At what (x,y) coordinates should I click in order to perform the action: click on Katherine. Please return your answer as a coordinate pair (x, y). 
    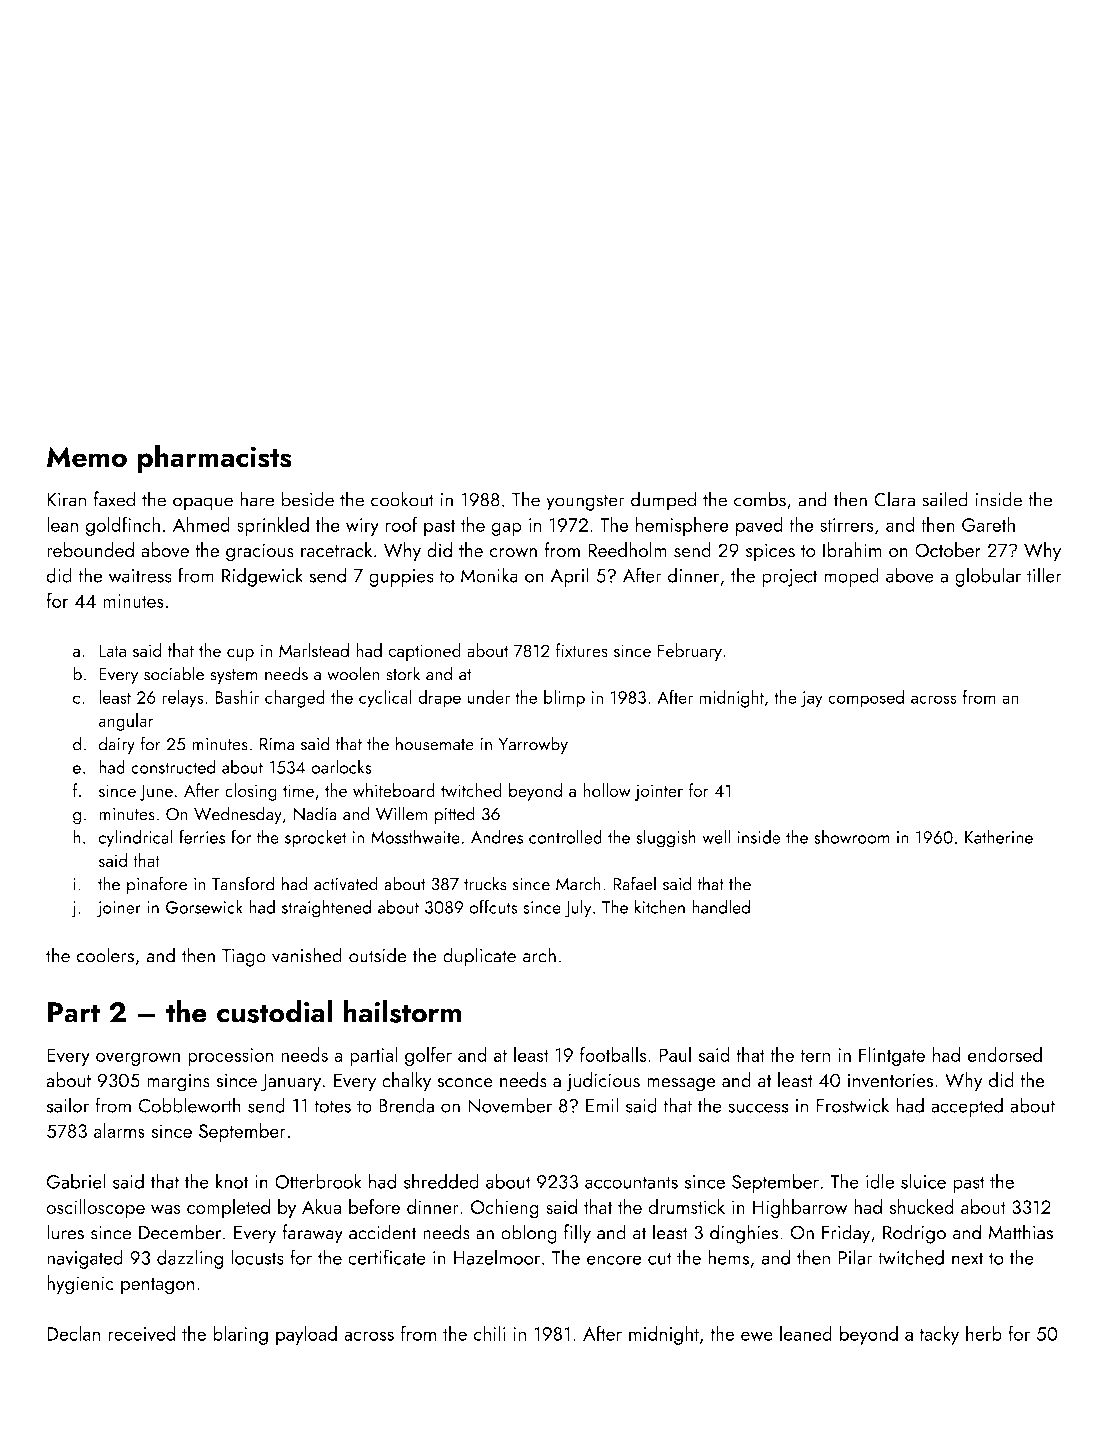
    Looking at the image, I should click on (999, 837).
